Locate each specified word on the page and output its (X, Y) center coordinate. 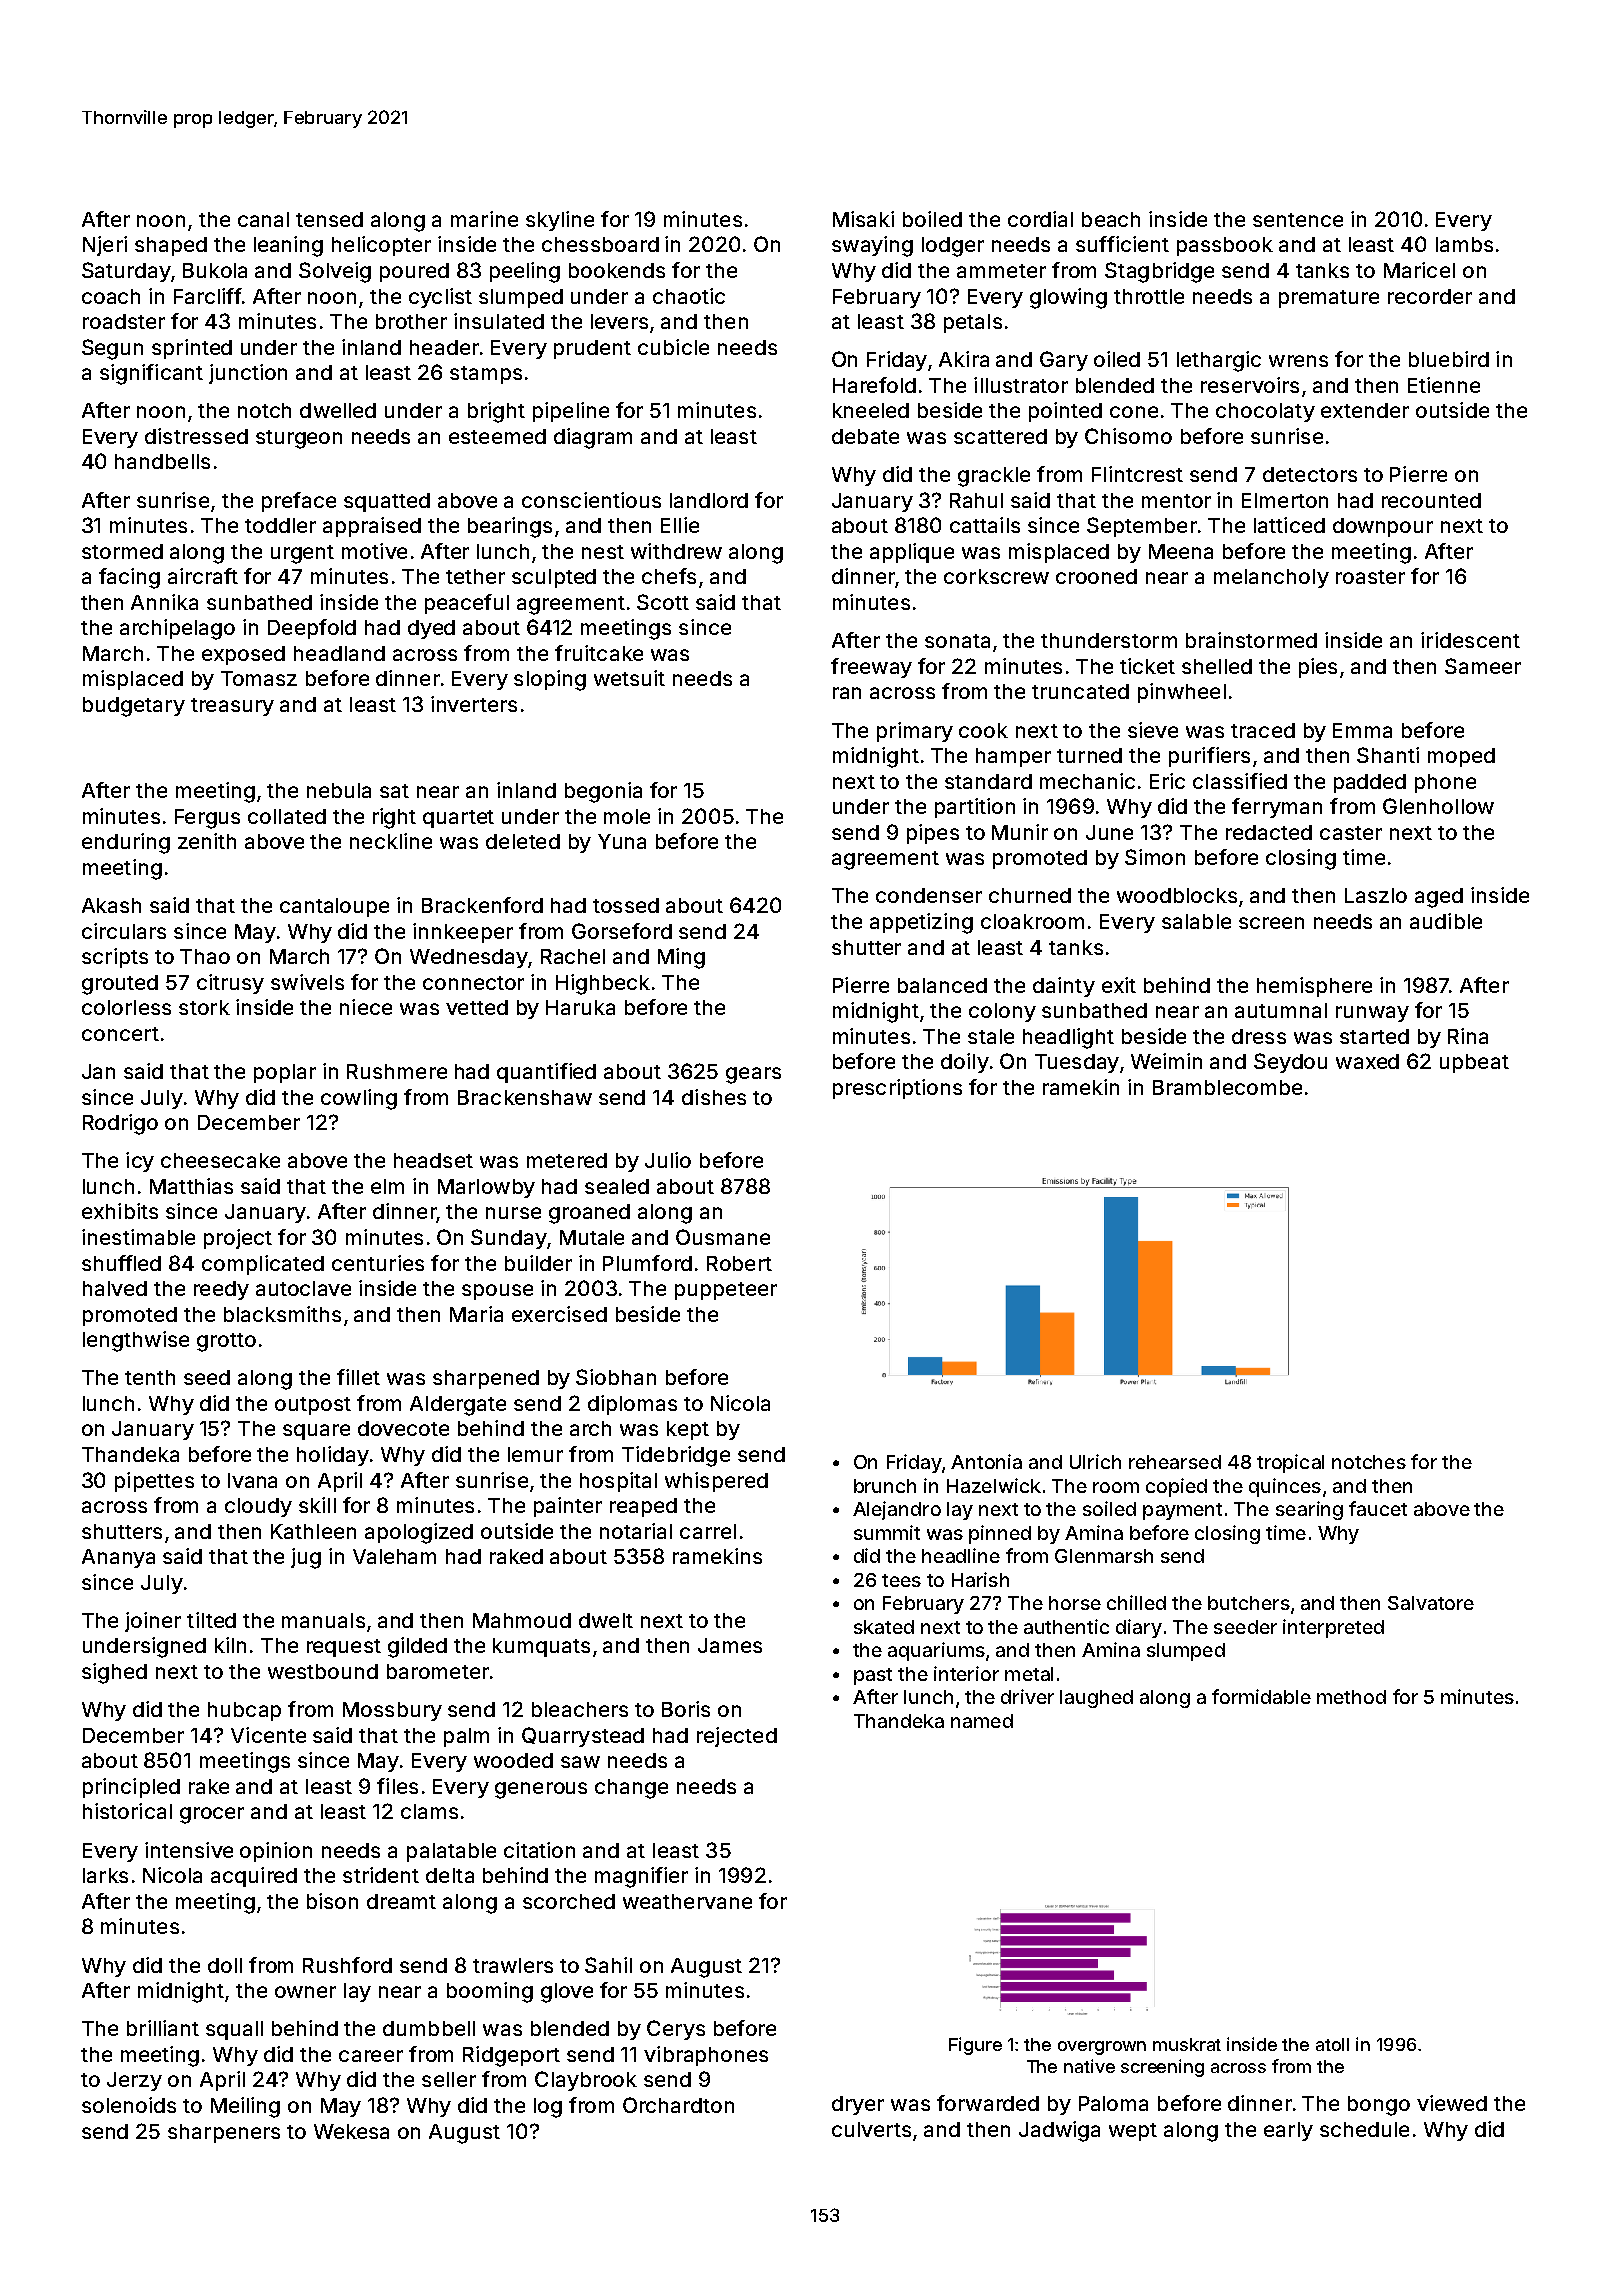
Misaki (863, 219)
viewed (1452, 2103)
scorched (569, 1901)
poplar (285, 1073)
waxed (1367, 1061)
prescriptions (897, 1089)
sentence (1298, 220)
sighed (114, 1673)
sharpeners (224, 2133)
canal (263, 219)
